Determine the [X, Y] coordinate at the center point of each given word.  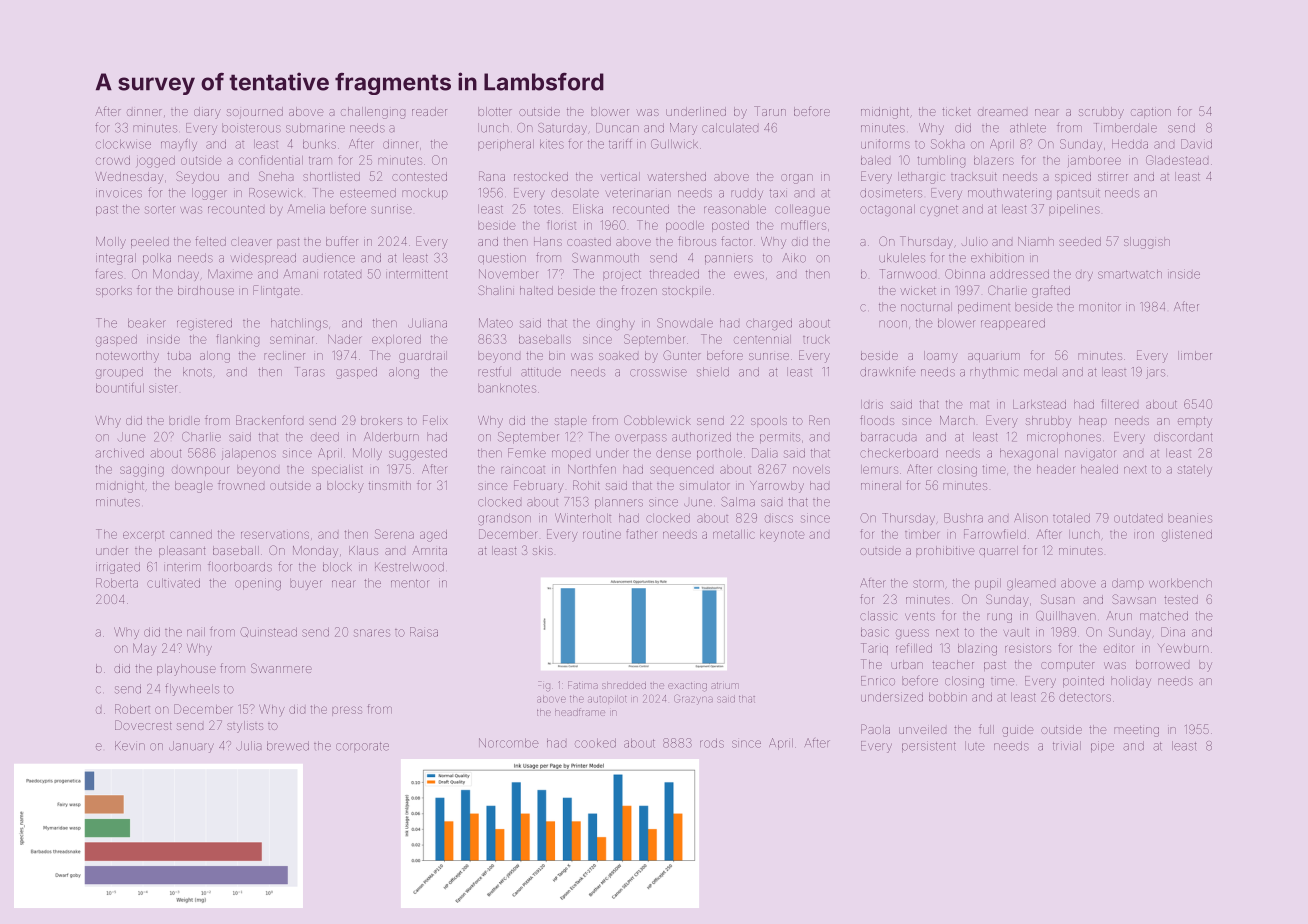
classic [878, 616]
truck [816, 339]
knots [197, 372]
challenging [373, 113]
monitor [1100, 307]
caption [1151, 113]
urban [907, 664]
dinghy [616, 324]
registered [204, 324]
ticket [956, 111]
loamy [941, 357]
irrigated [118, 568]
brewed [288, 746]
